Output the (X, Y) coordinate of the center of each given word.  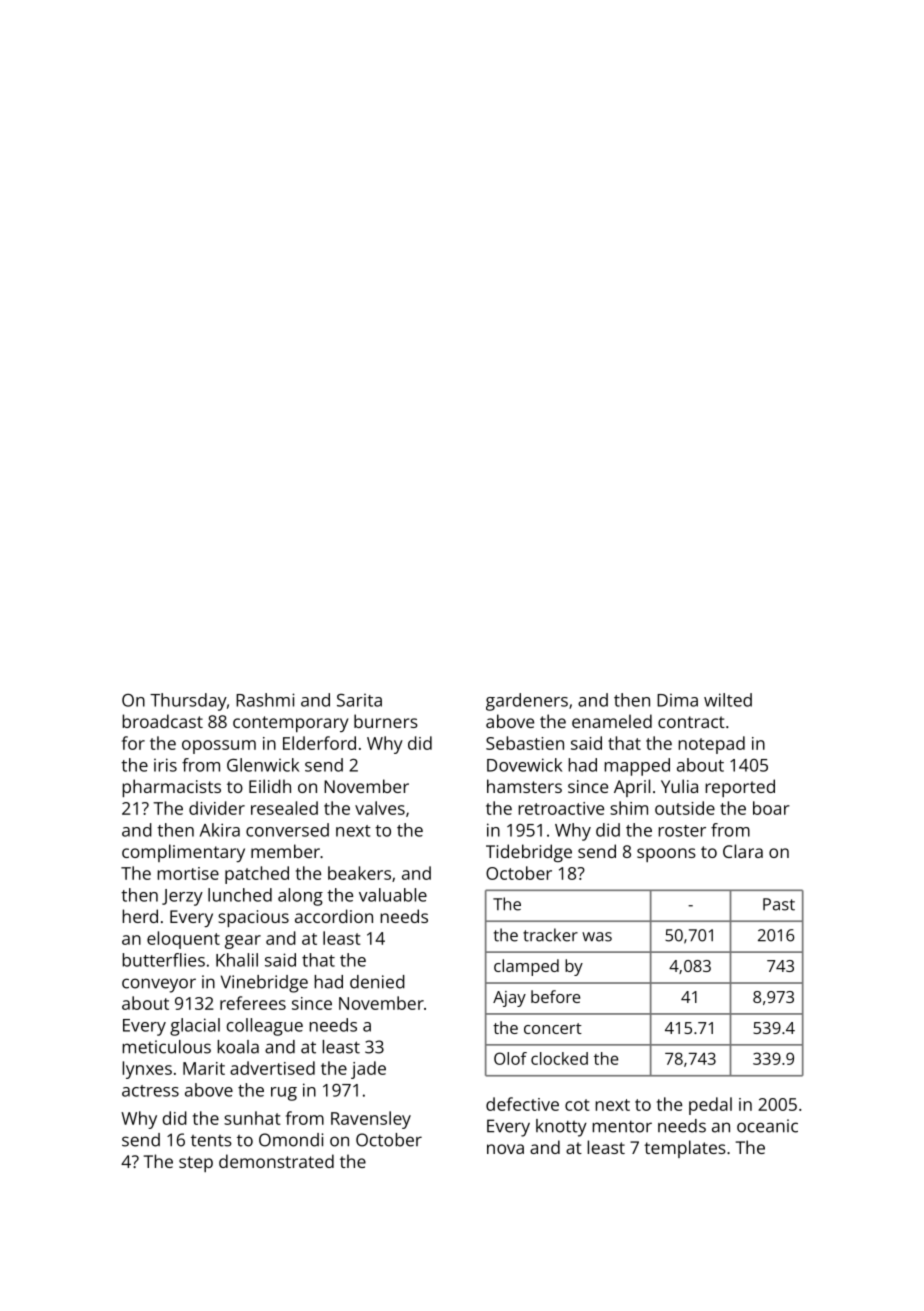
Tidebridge (529, 853)
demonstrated (276, 1161)
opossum (219, 747)
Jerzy (182, 897)
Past (779, 904)
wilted (728, 700)
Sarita (359, 700)
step (196, 1164)
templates (685, 1149)
